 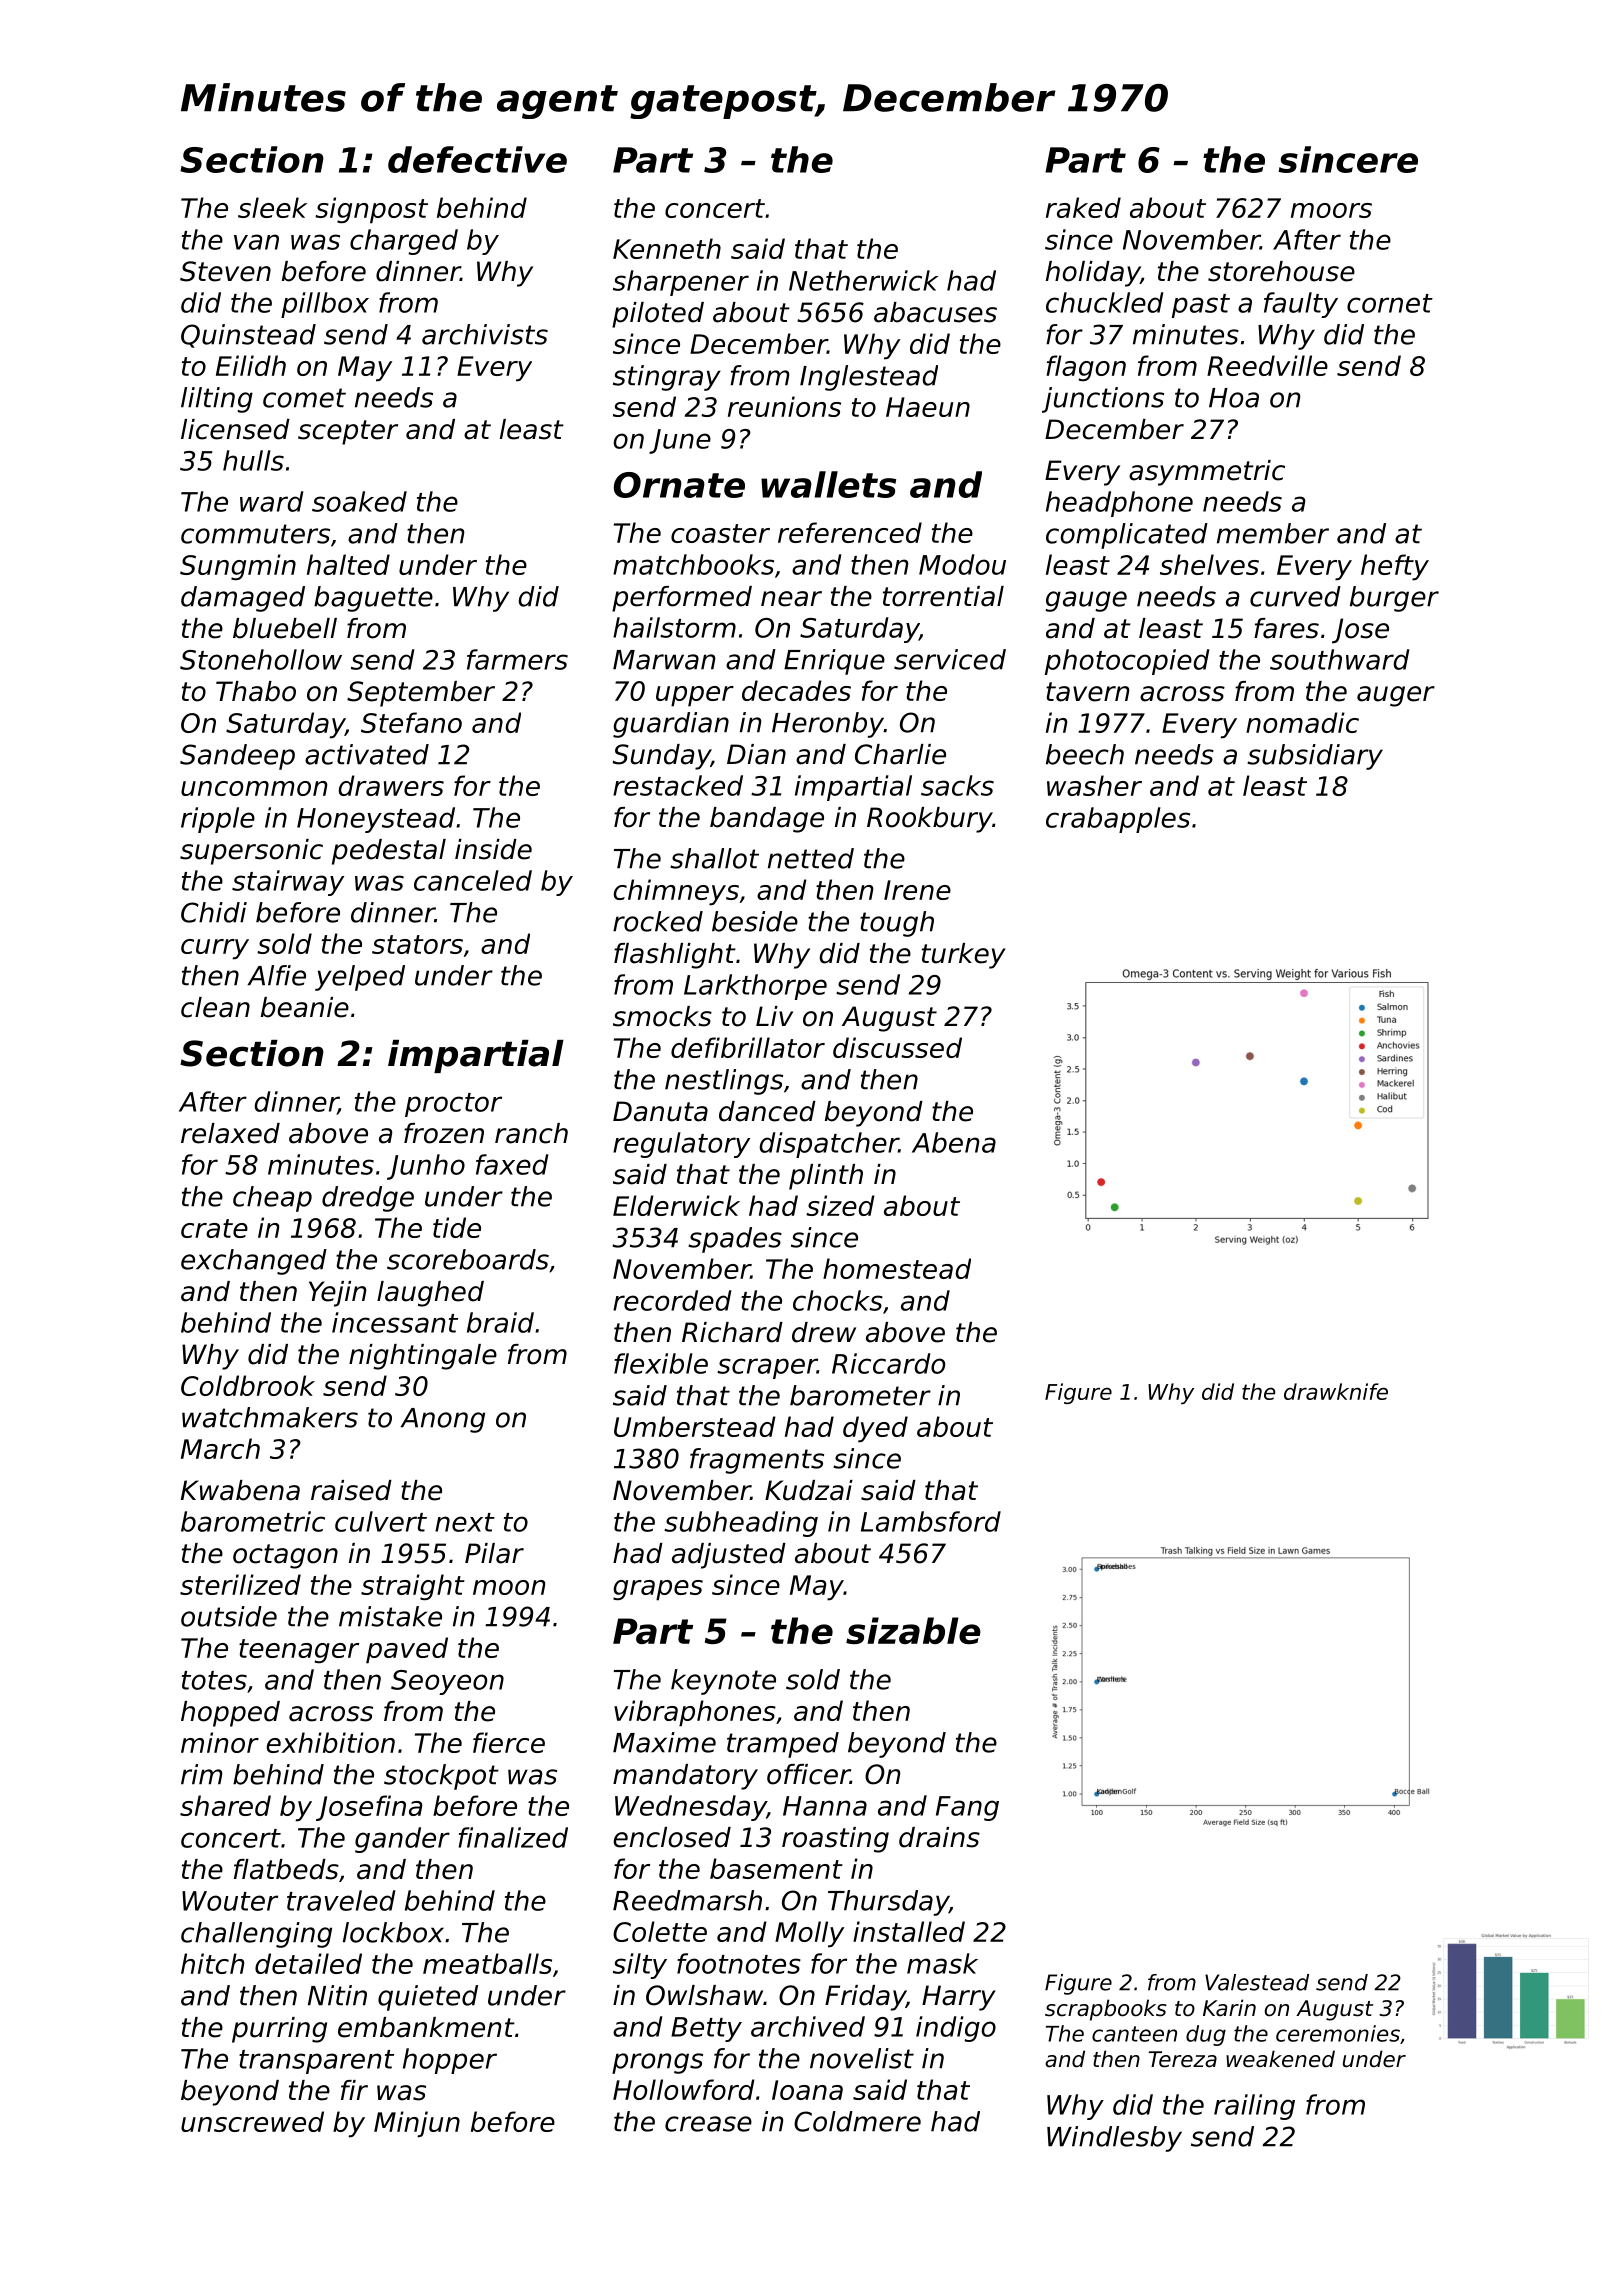 I want to click on unscrewed, so click(x=252, y=2121).
